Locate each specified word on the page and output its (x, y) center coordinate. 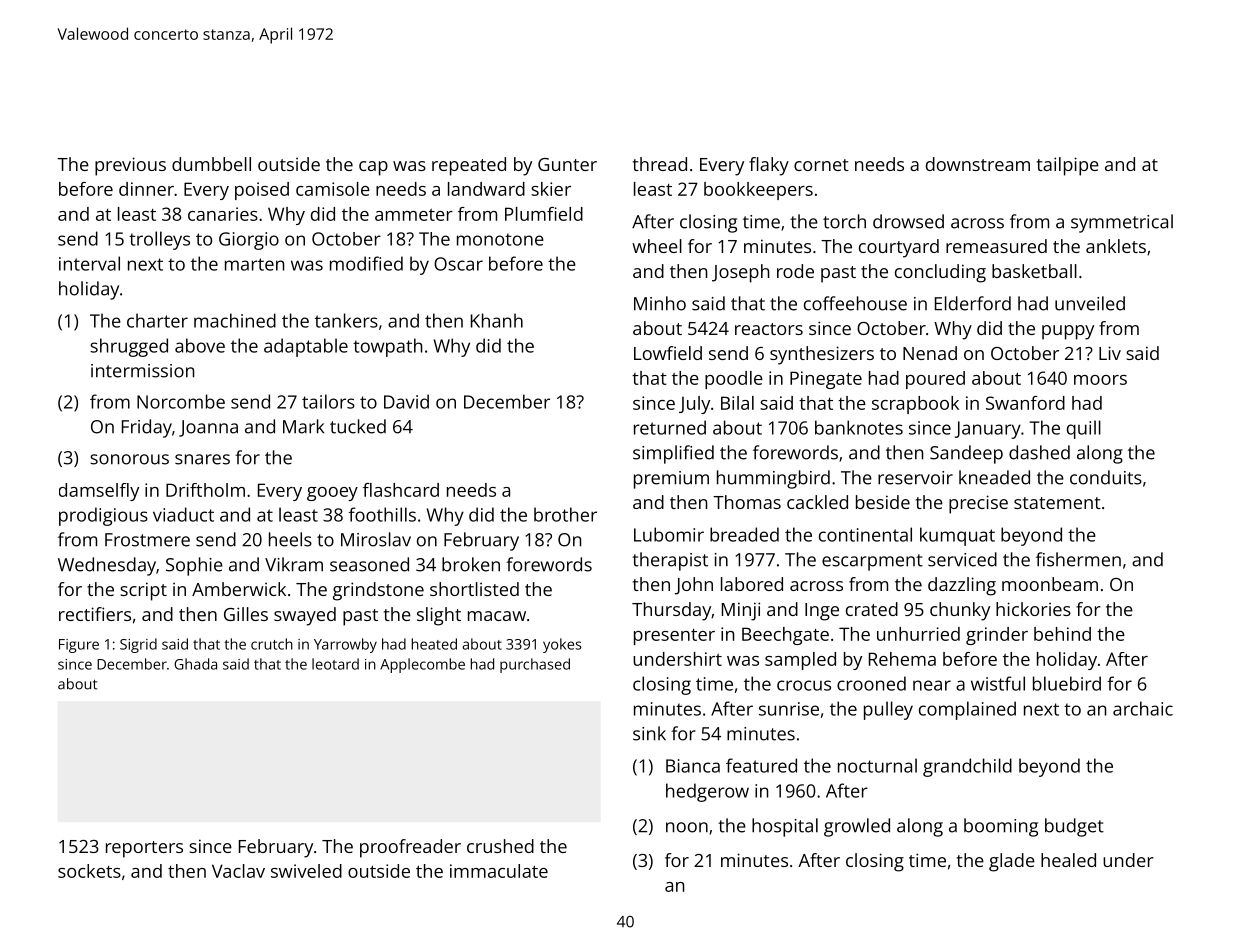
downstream (978, 164)
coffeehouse (855, 303)
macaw (497, 616)
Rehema (902, 659)
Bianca (693, 766)
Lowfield (668, 353)
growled (857, 827)
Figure (79, 646)
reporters (144, 849)
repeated (469, 166)
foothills (382, 514)
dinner (146, 189)
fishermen (1078, 559)
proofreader (410, 848)
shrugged (129, 347)
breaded (744, 534)
